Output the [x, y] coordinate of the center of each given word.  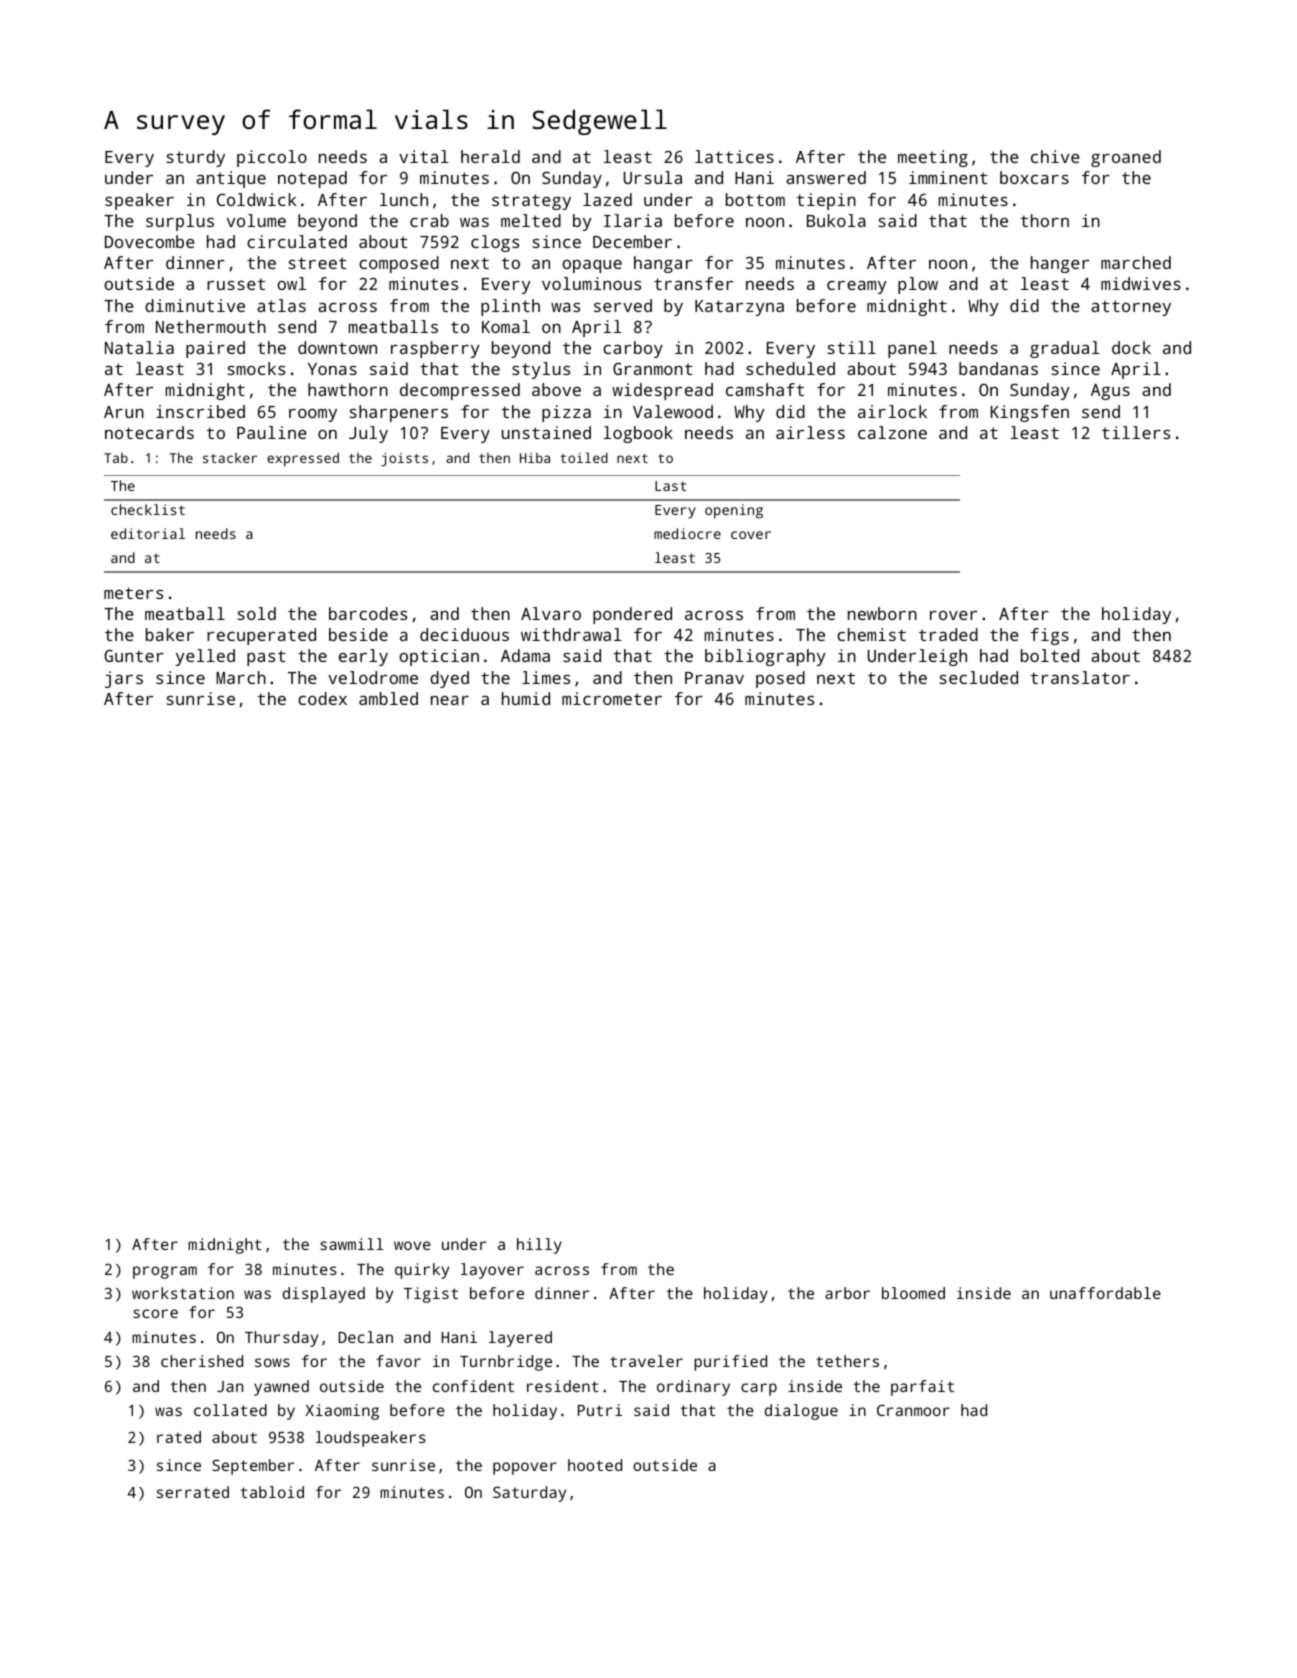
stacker [230, 458]
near [450, 700]
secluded [979, 677]
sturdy [196, 158]
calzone [892, 432]
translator [1080, 677]
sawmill [352, 1244]
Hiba [535, 458]
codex [322, 698]
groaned [1126, 158]
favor [398, 1361]
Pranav [714, 678]
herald [490, 156]
